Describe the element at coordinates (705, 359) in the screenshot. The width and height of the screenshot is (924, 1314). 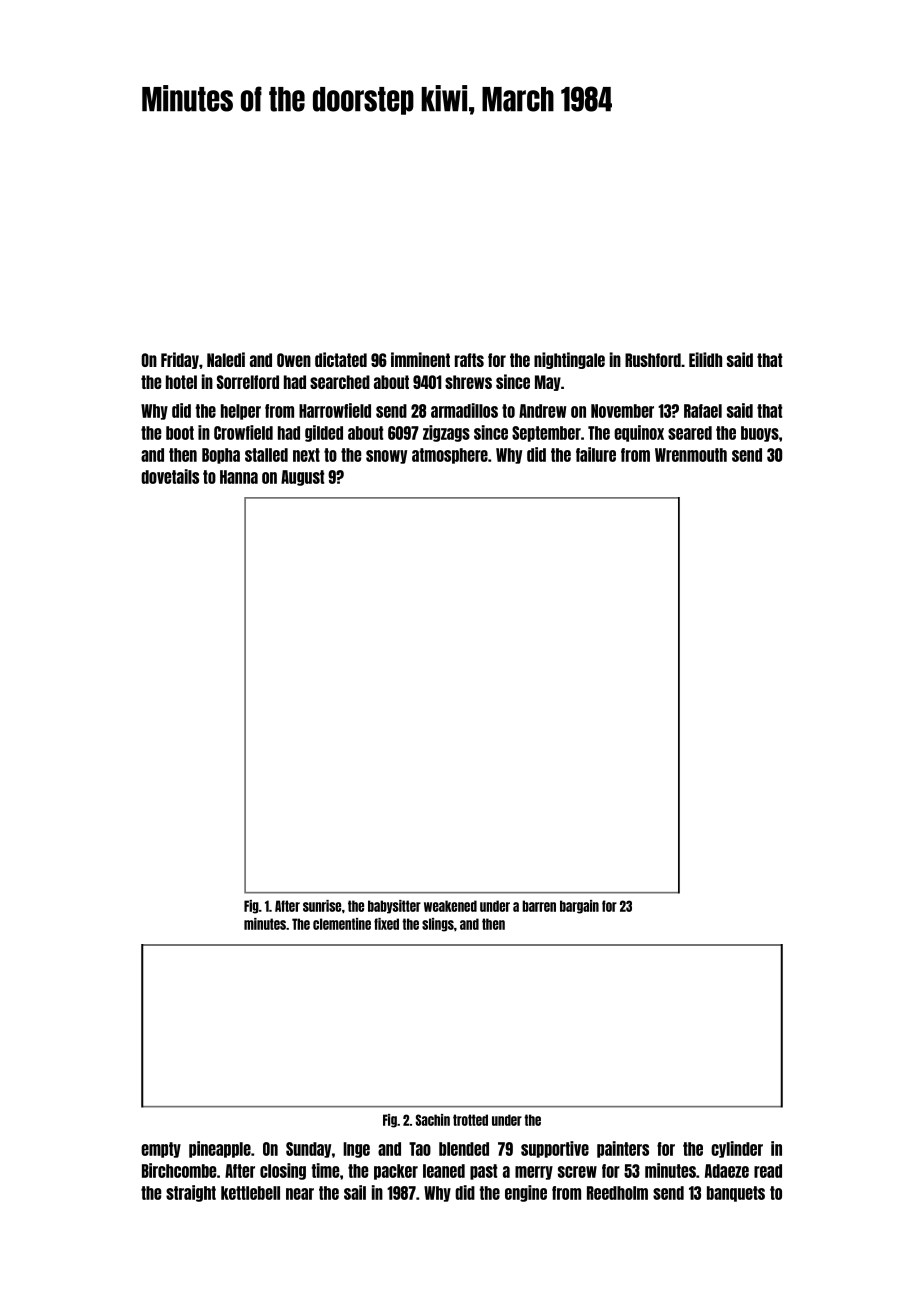
I see `Eilidh` at that location.
